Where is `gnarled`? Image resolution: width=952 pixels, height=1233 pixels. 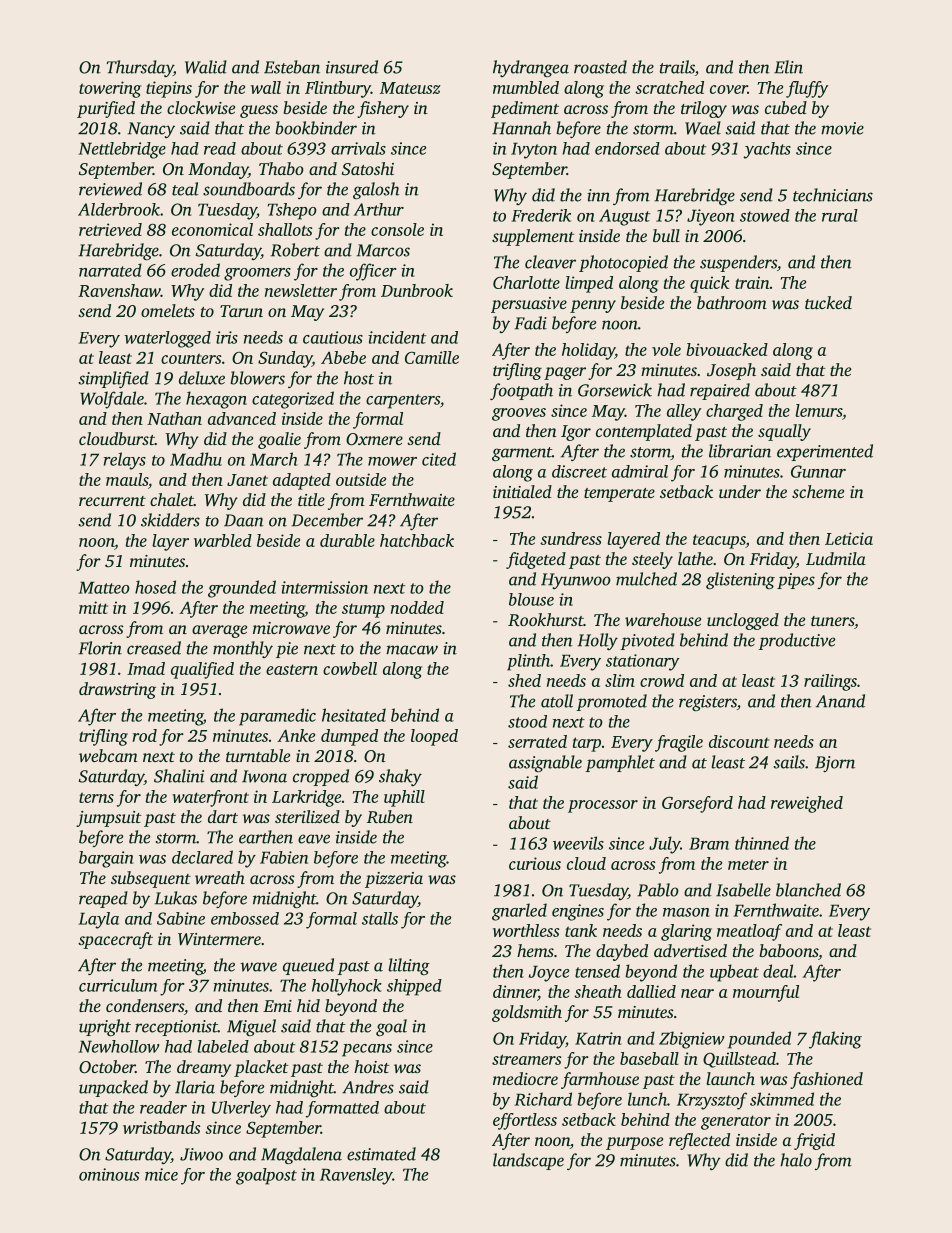 gnarled is located at coordinates (519, 912).
